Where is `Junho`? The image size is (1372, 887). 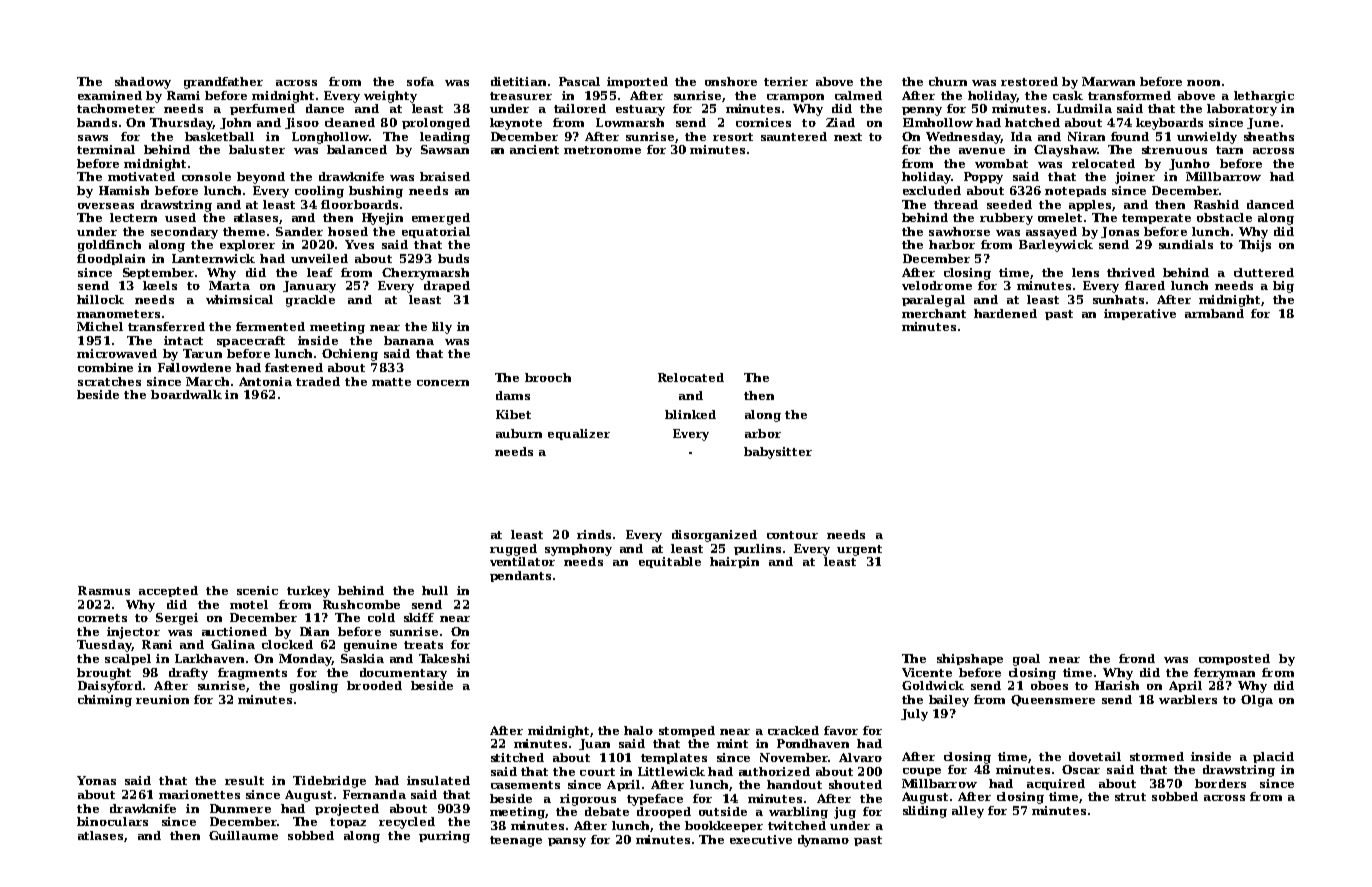
Junho is located at coordinates (1189, 164).
